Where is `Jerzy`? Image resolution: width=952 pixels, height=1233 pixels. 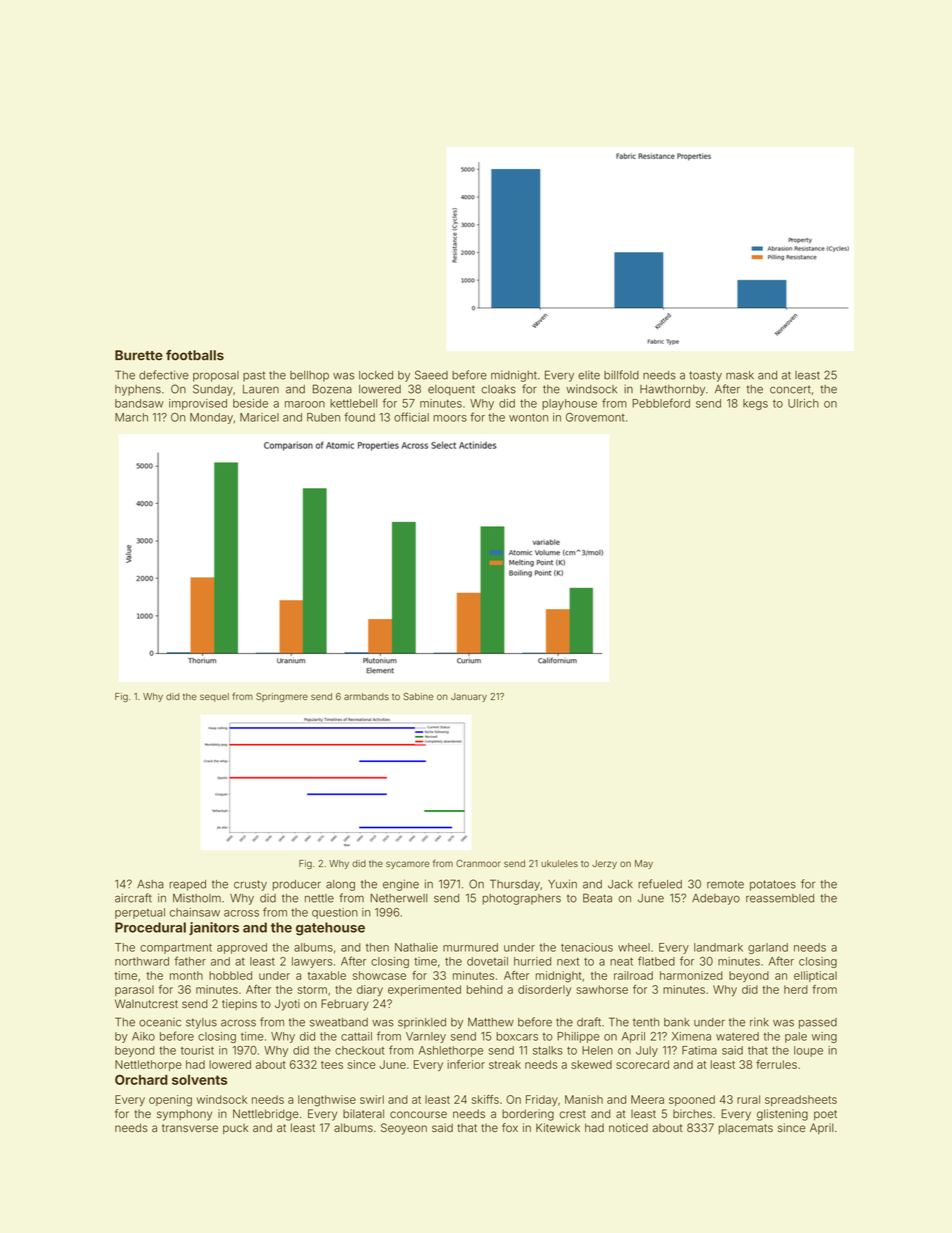 Jerzy is located at coordinates (604, 864).
